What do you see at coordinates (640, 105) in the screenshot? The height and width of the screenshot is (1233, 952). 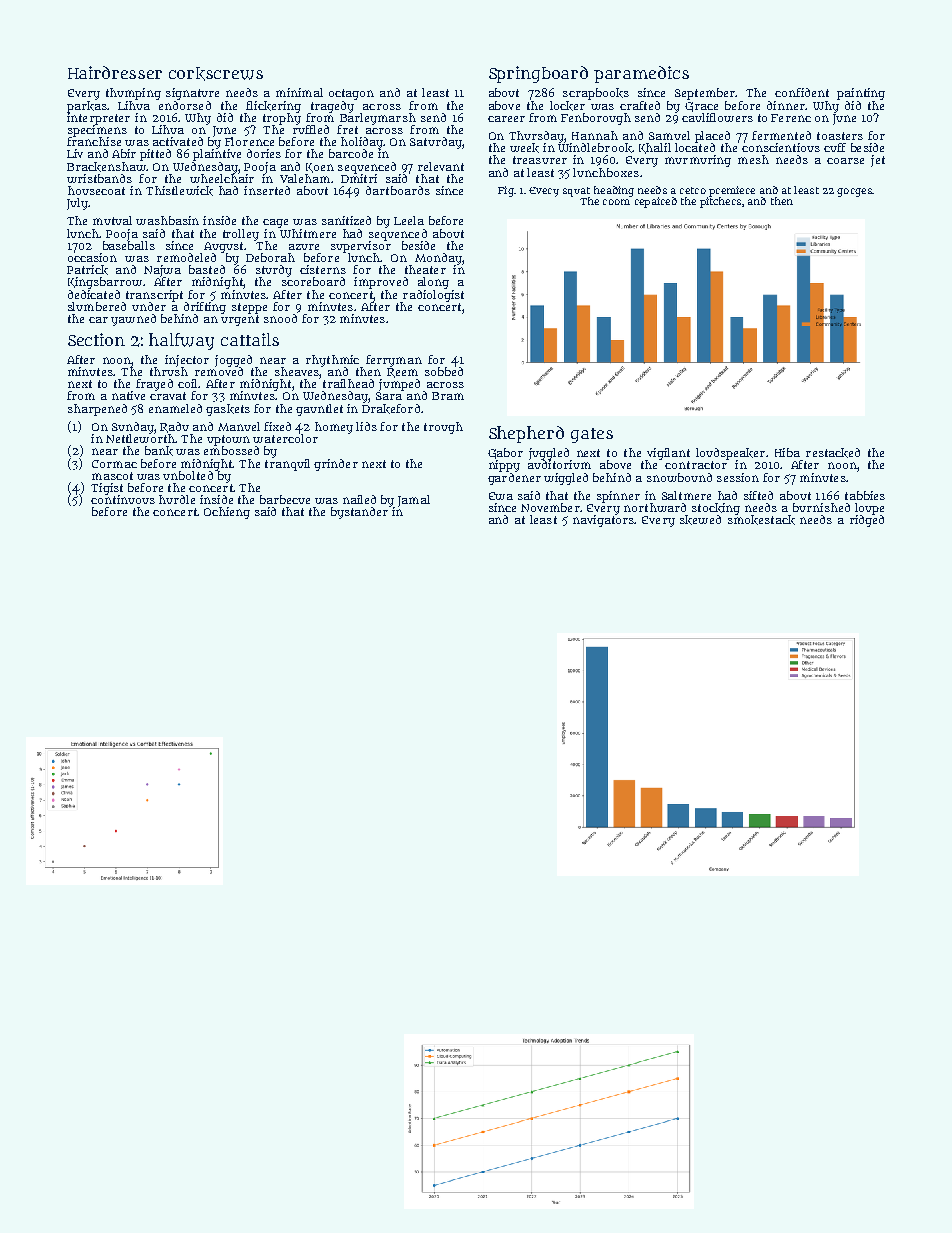 I see `crafted` at bounding box center [640, 105].
